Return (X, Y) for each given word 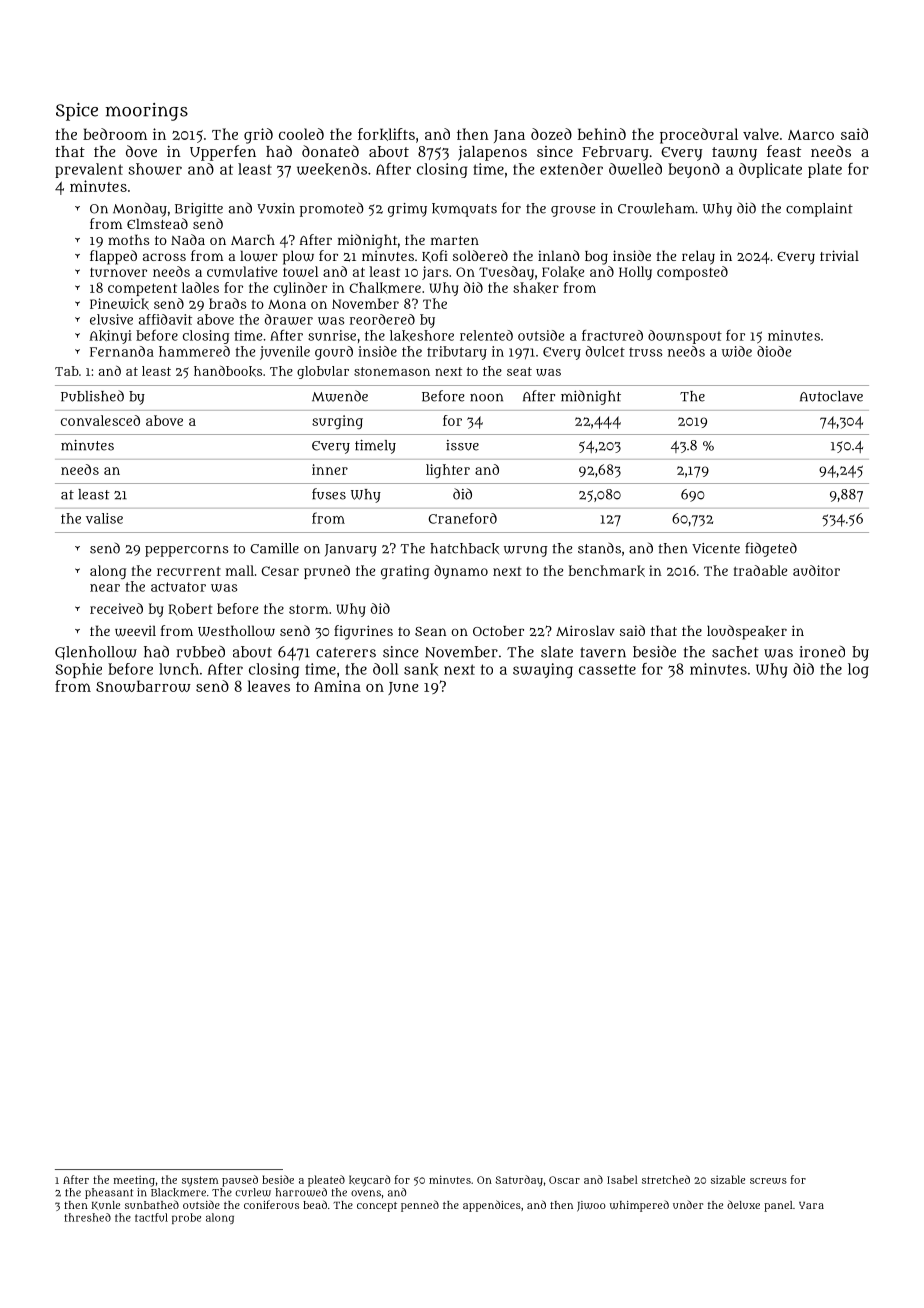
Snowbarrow (143, 686)
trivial (839, 255)
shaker (536, 288)
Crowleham (656, 208)
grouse (573, 211)
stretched (666, 1179)
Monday (140, 209)
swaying (543, 671)
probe (186, 1218)
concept (377, 1207)
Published (92, 396)
